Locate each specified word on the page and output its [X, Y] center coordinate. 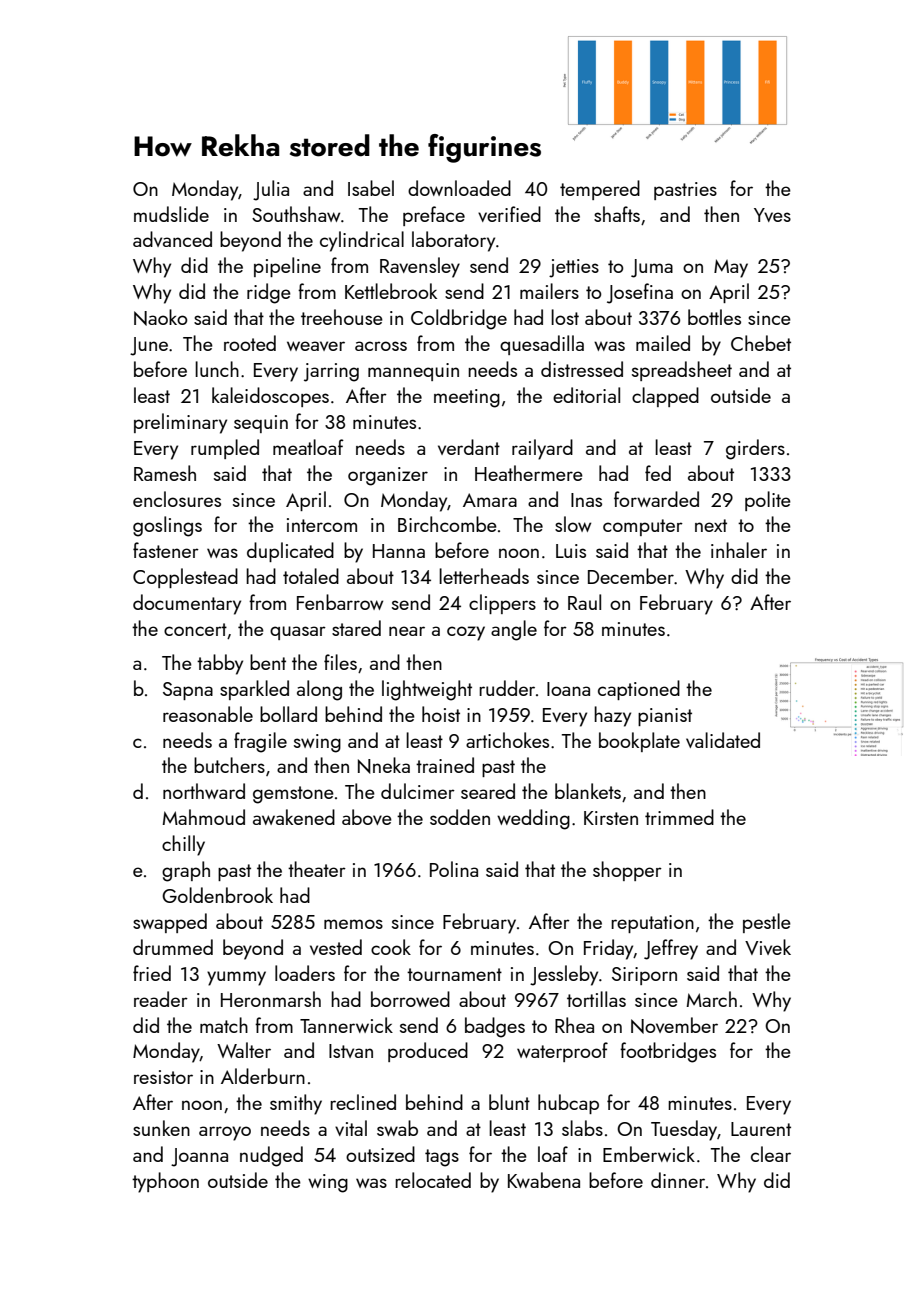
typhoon [165, 1182]
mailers [549, 291]
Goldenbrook [217, 895]
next [711, 525]
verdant [469, 447]
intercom [322, 525]
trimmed [679, 817]
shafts [617, 214]
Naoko [161, 317]
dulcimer [418, 791]
